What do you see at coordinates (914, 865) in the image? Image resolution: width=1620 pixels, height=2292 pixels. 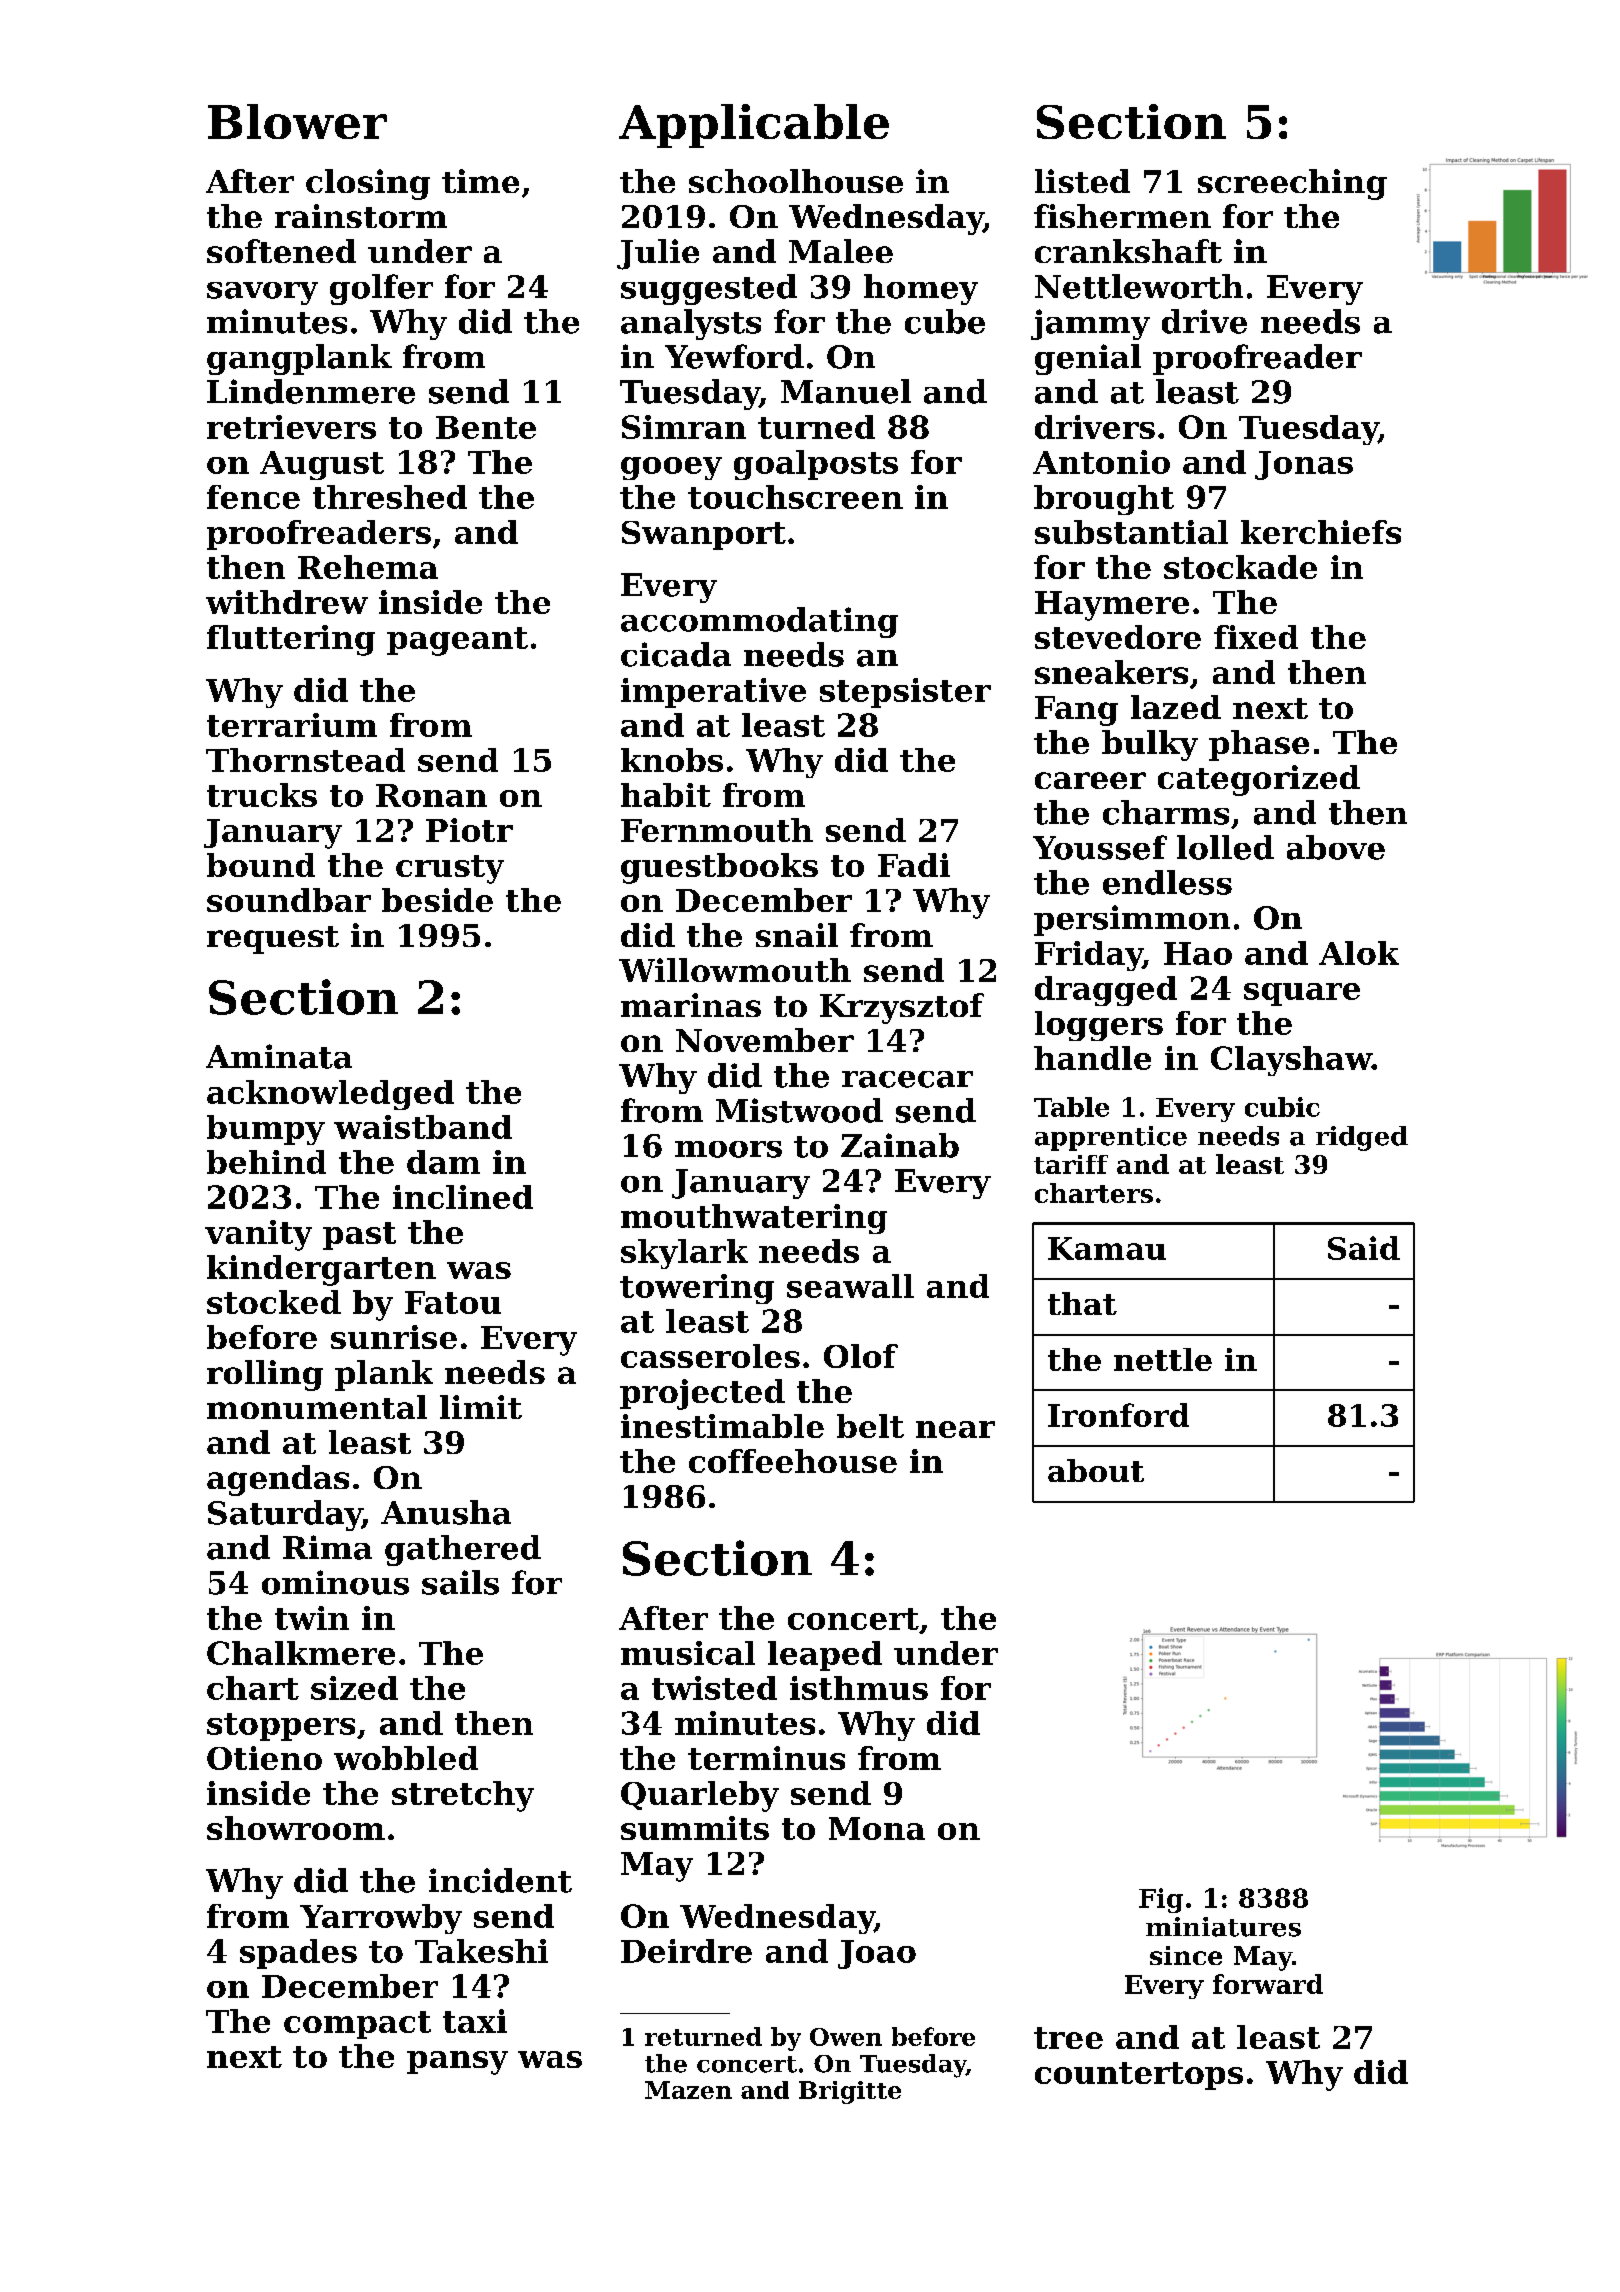 I see `Fadi` at bounding box center [914, 865].
